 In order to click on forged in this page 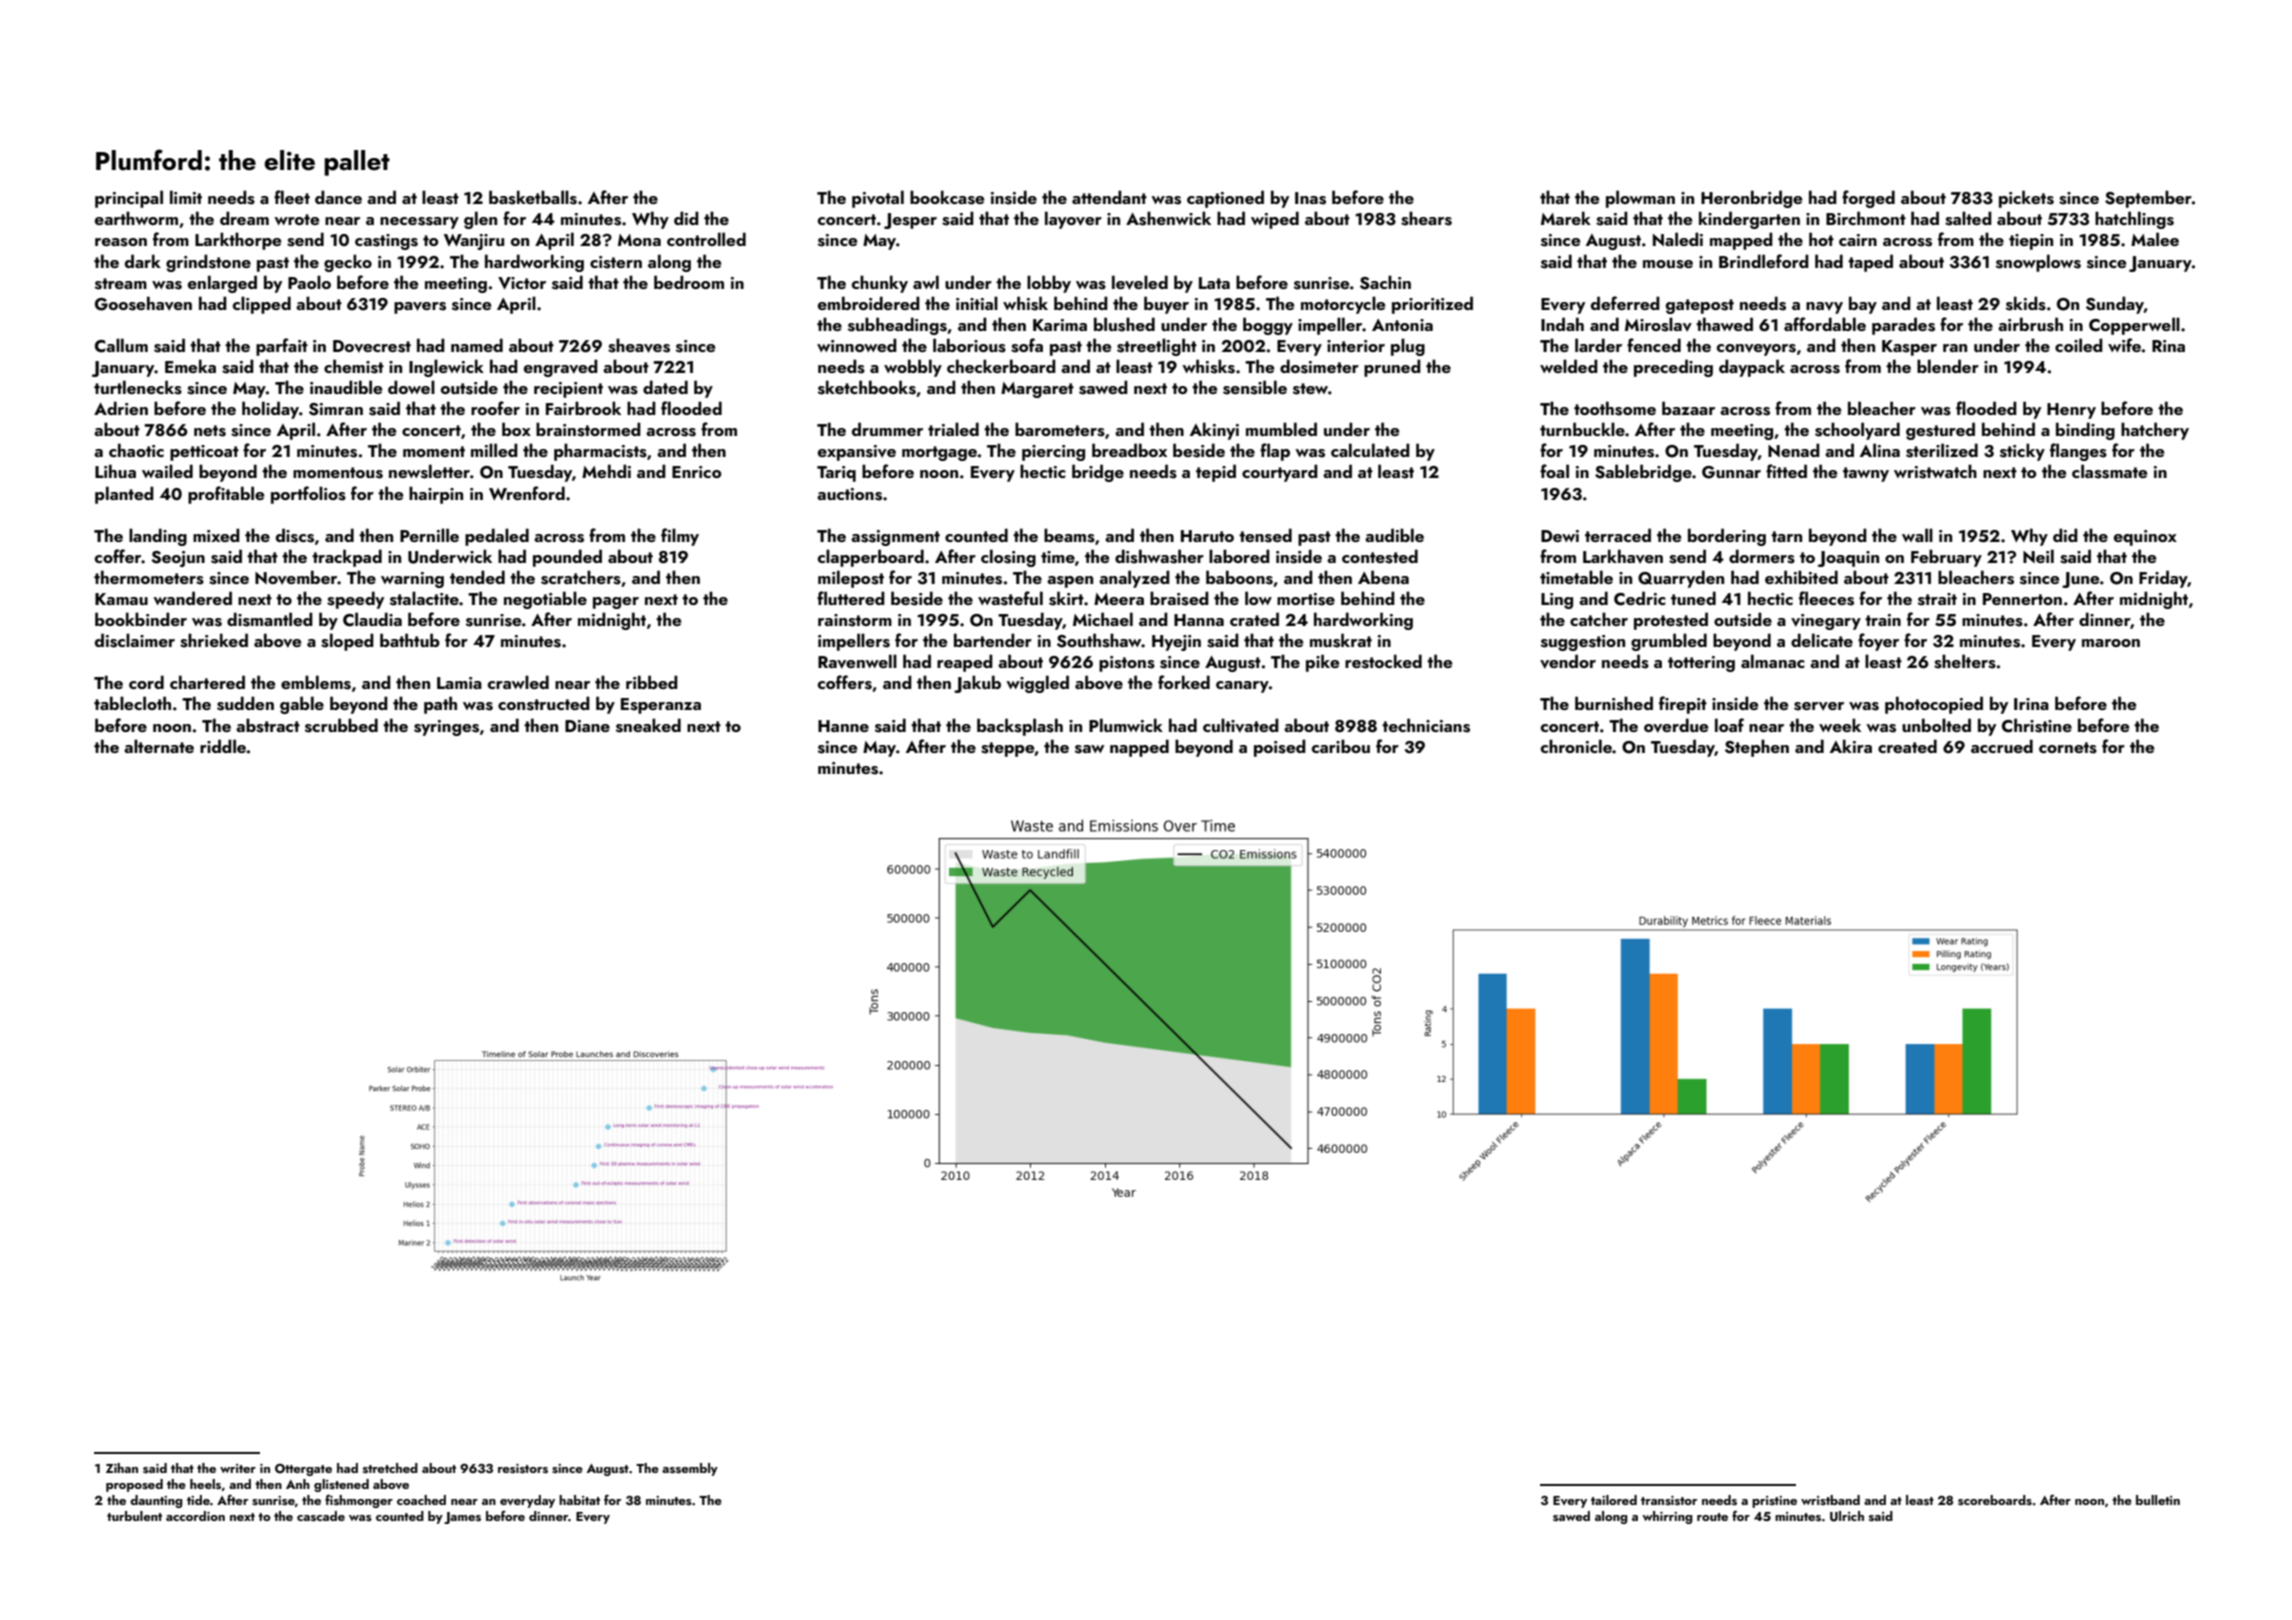, I will do `click(1868, 199)`.
